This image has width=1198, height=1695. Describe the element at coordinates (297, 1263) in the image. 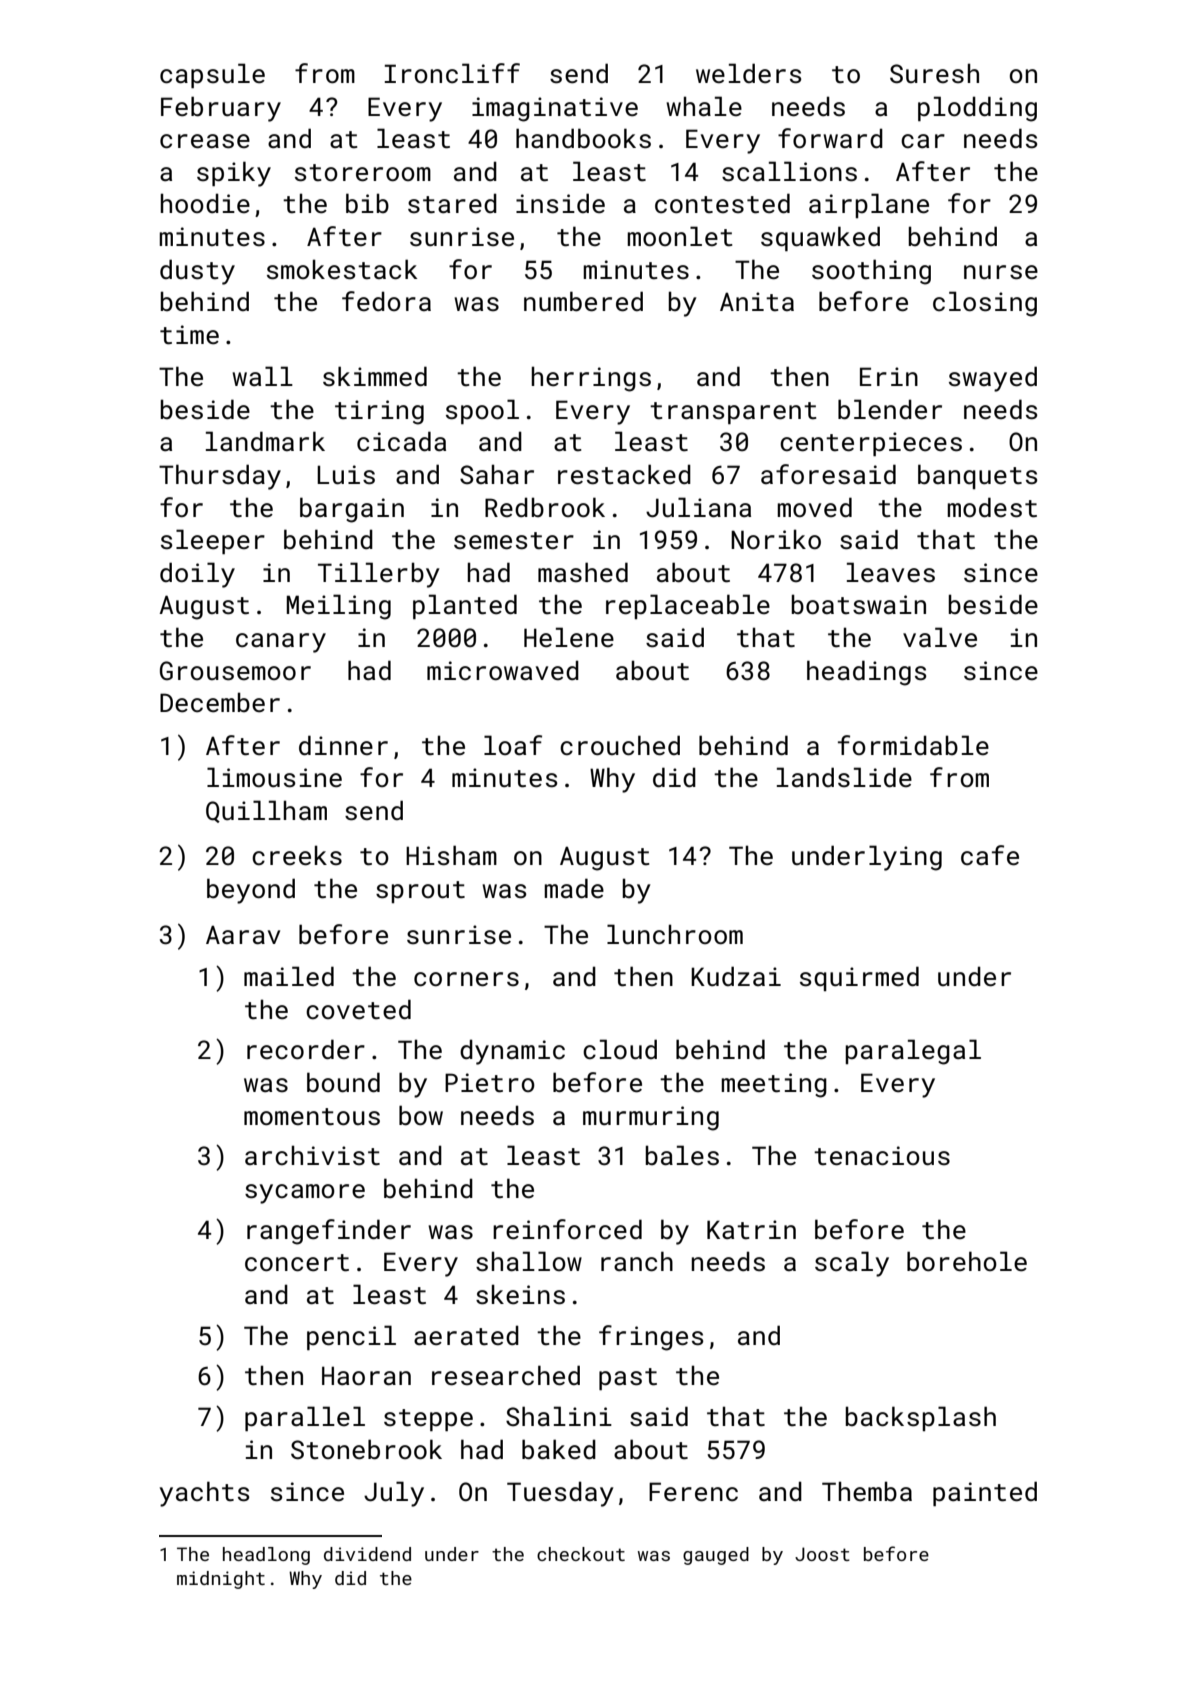

I see `concert` at that location.
